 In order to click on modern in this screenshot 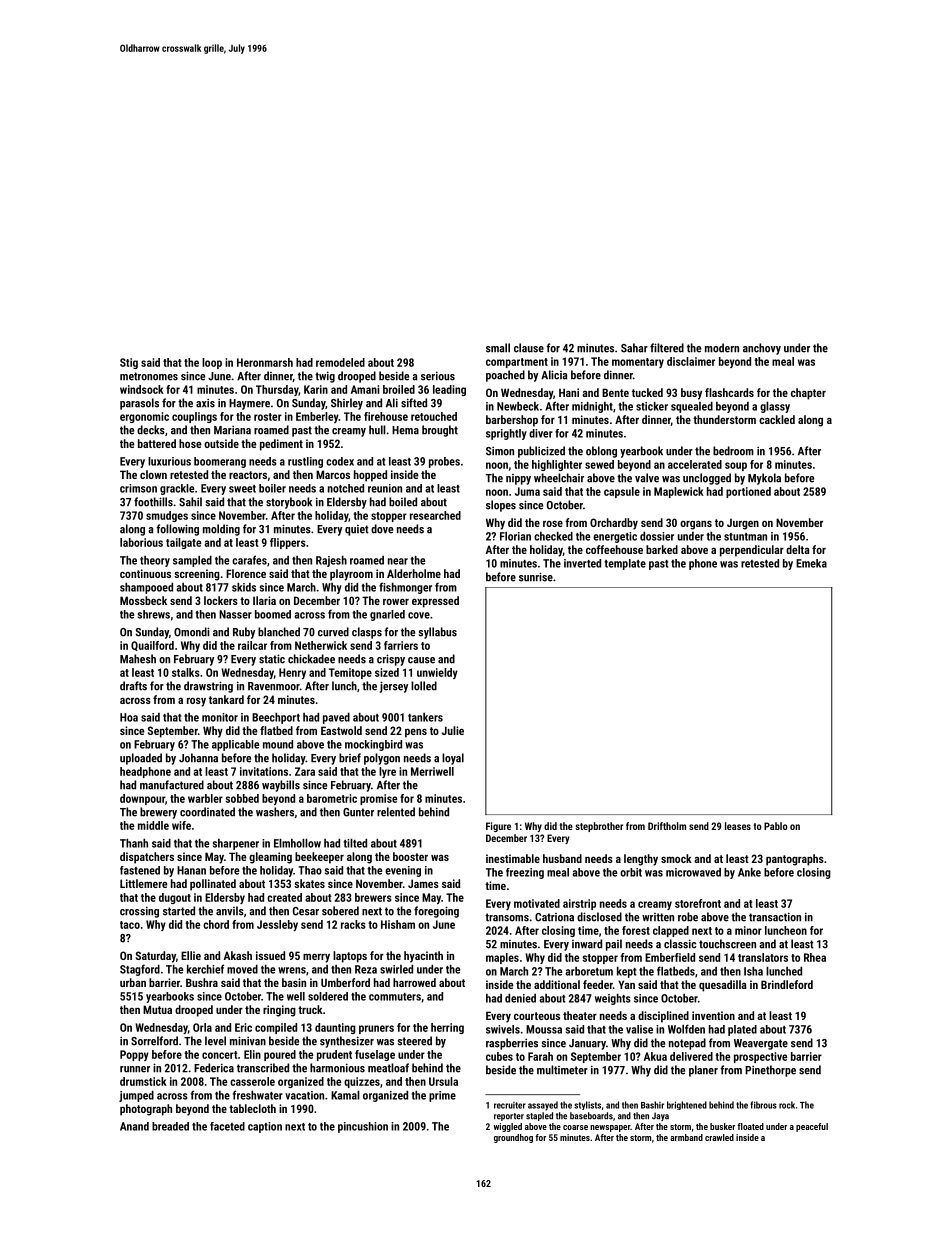, I will do `click(722, 348)`.
